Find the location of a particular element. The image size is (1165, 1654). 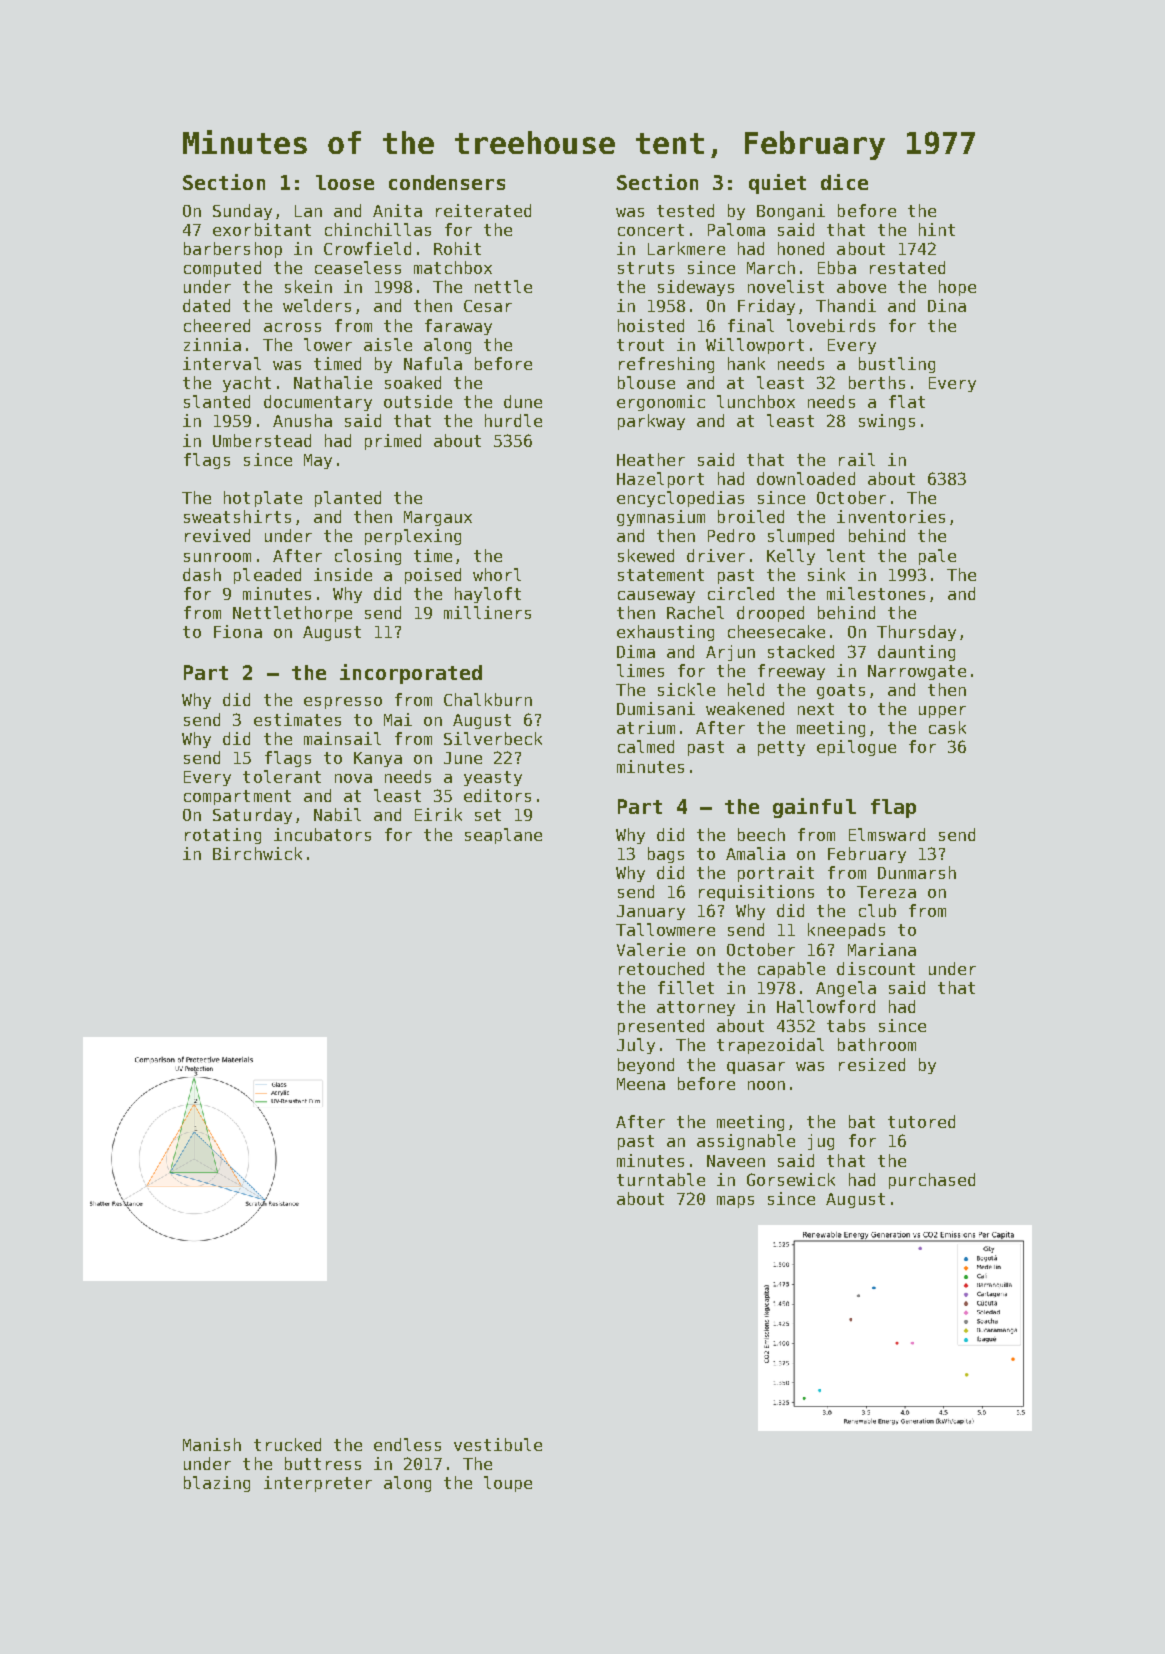

seaplane is located at coordinates (503, 836).
